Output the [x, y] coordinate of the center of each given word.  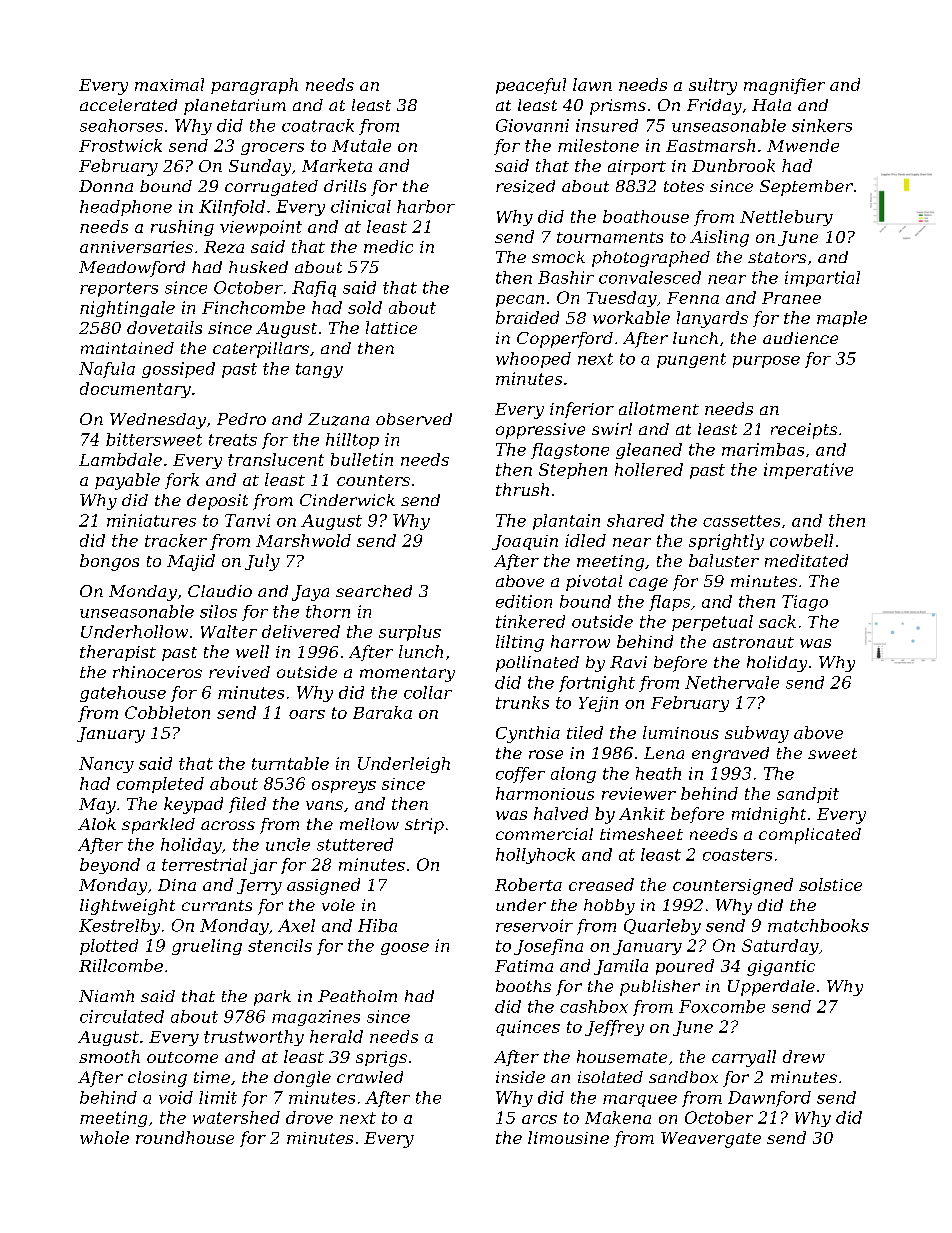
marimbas [763, 449]
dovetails [164, 327]
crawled [370, 1077]
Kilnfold [232, 208]
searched [374, 591]
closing [157, 1079]
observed [414, 419]
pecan [520, 301]
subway [757, 734]
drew [804, 1056]
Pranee [791, 298]
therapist [118, 653]
